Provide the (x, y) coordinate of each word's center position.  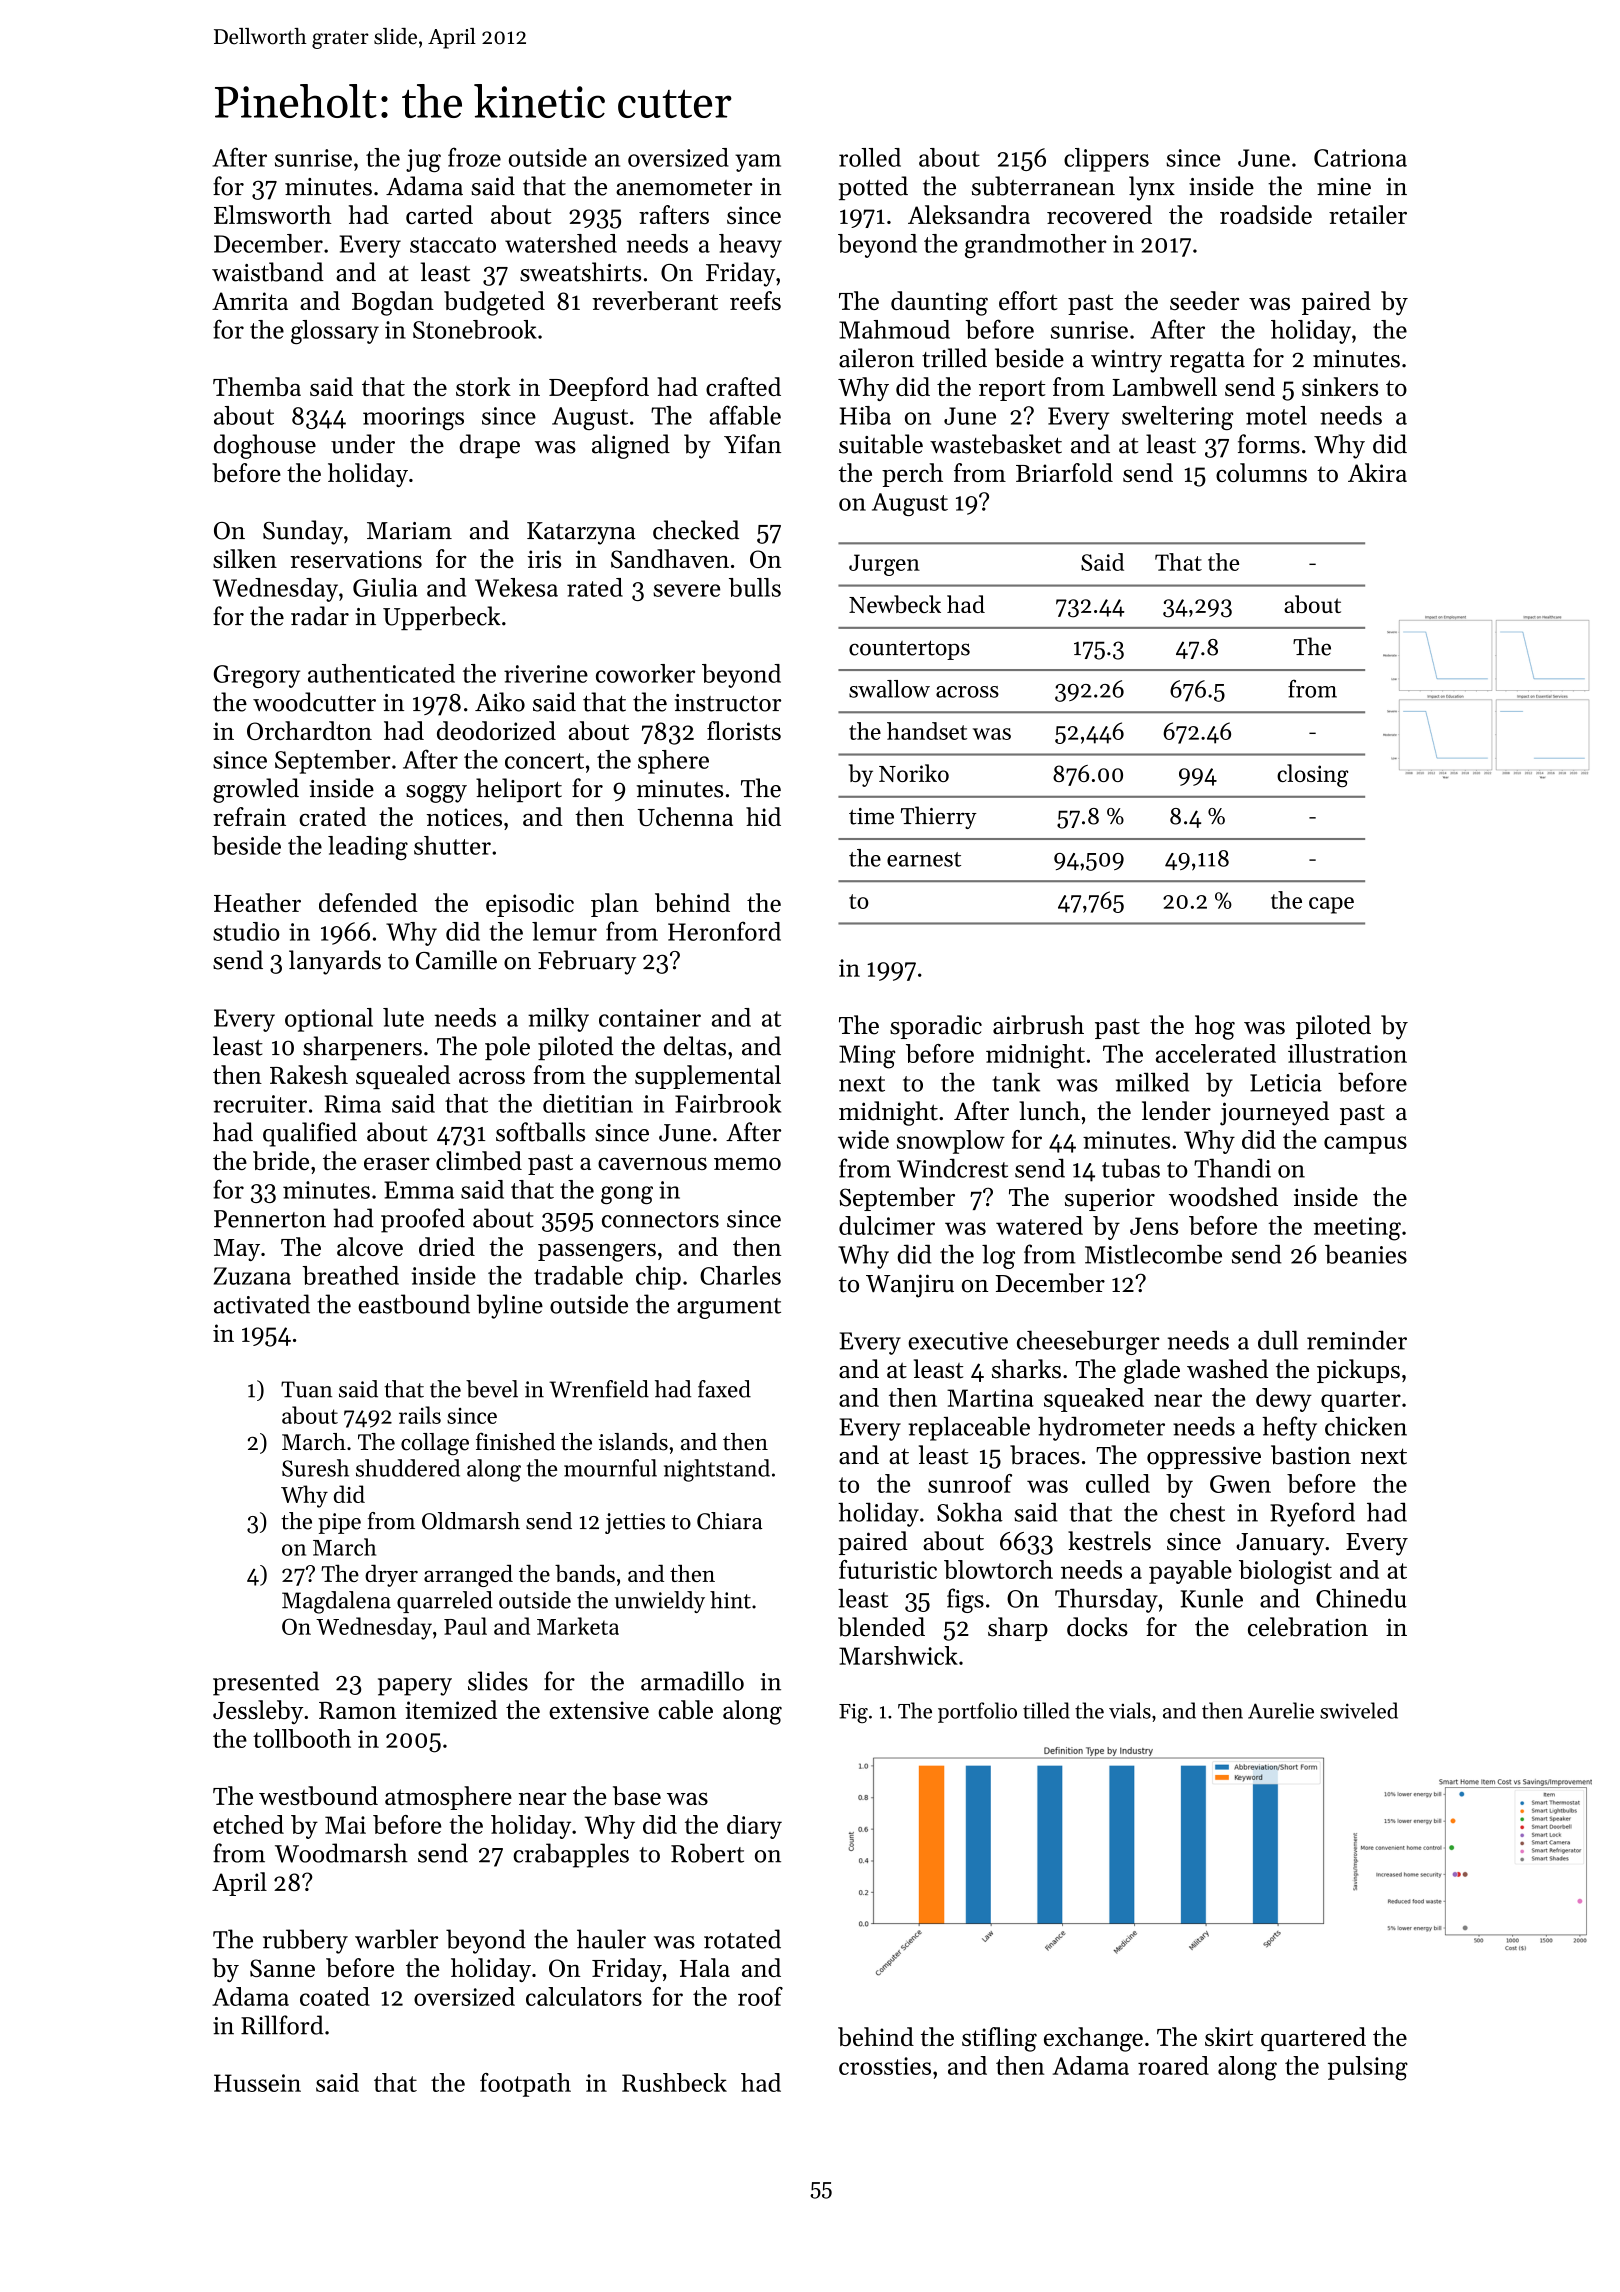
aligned (631, 446)
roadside (1266, 214)
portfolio (977, 1712)
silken (245, 558)
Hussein (257, 2083)
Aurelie (1281, 1710)
